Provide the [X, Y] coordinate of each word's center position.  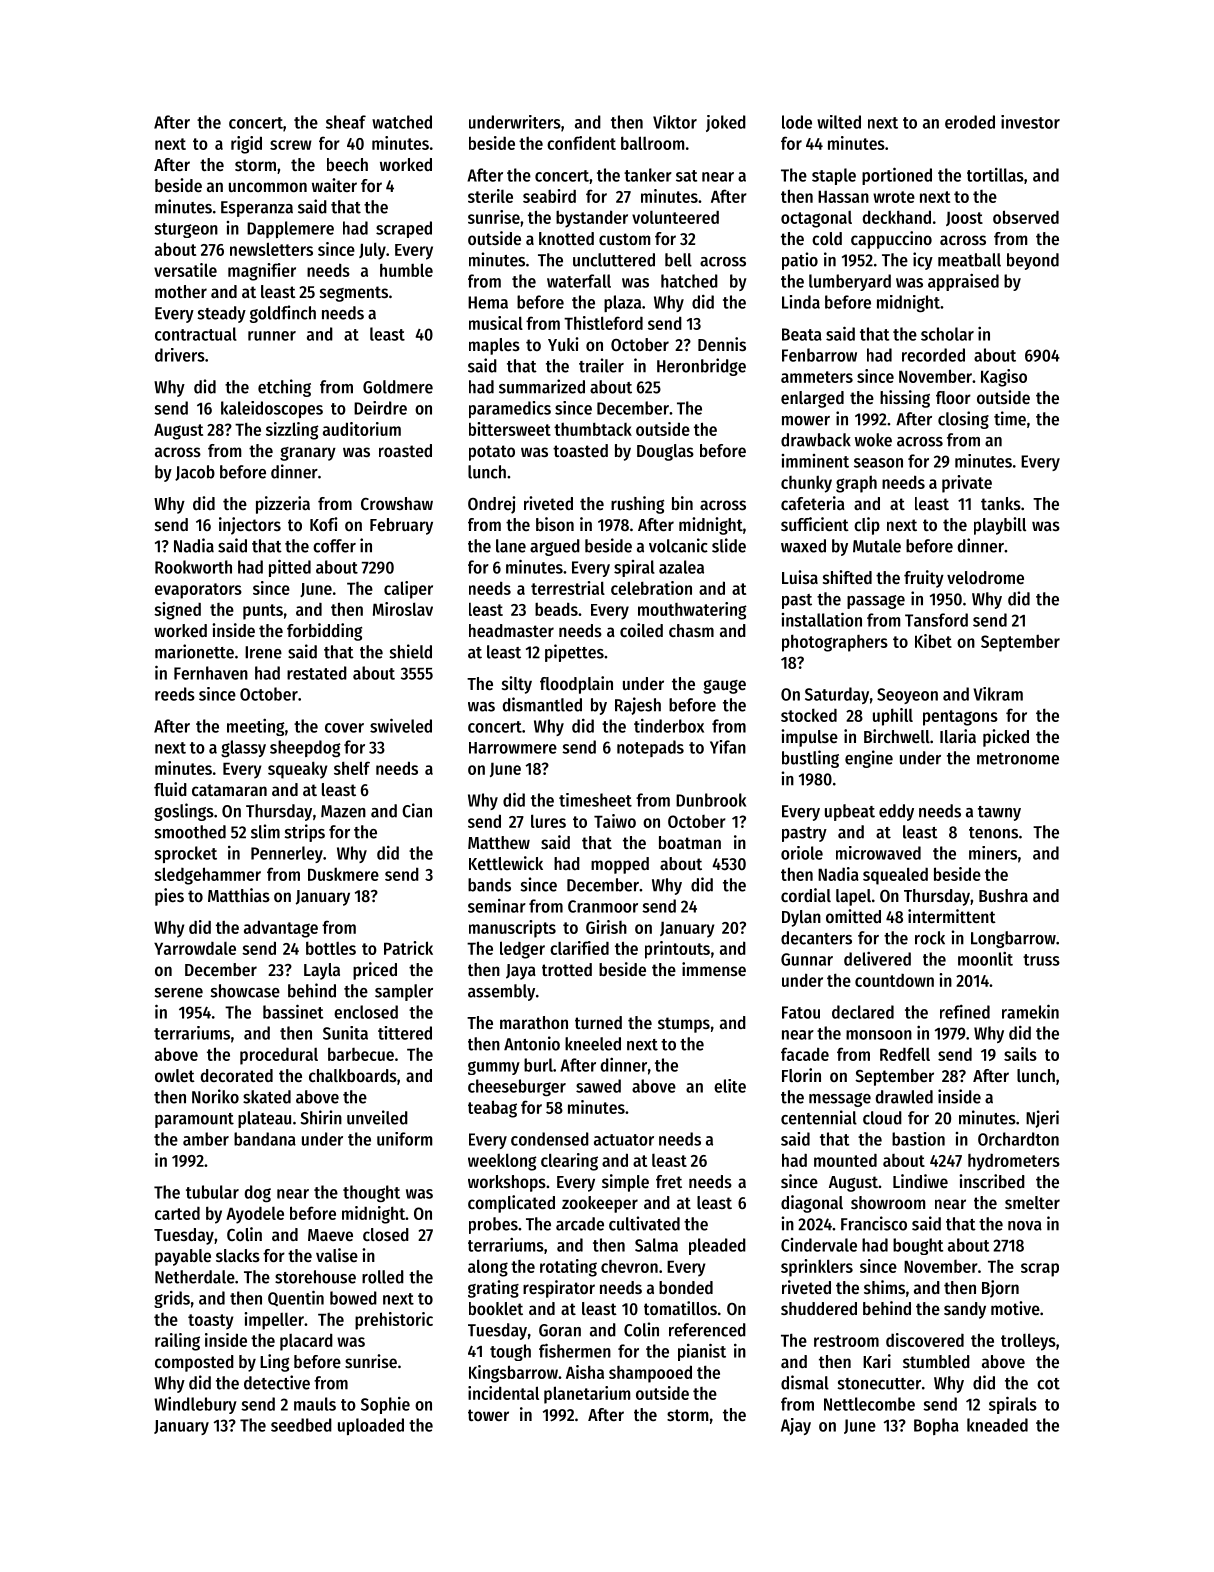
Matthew [499, 842]
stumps [684, 1025]
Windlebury [195, 1405]
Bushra [1003, 895]
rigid [246, 145]
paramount [194, 1120]
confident [581, 143]
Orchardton [1018, 1139]
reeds [175, 694]
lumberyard [850, 282]
